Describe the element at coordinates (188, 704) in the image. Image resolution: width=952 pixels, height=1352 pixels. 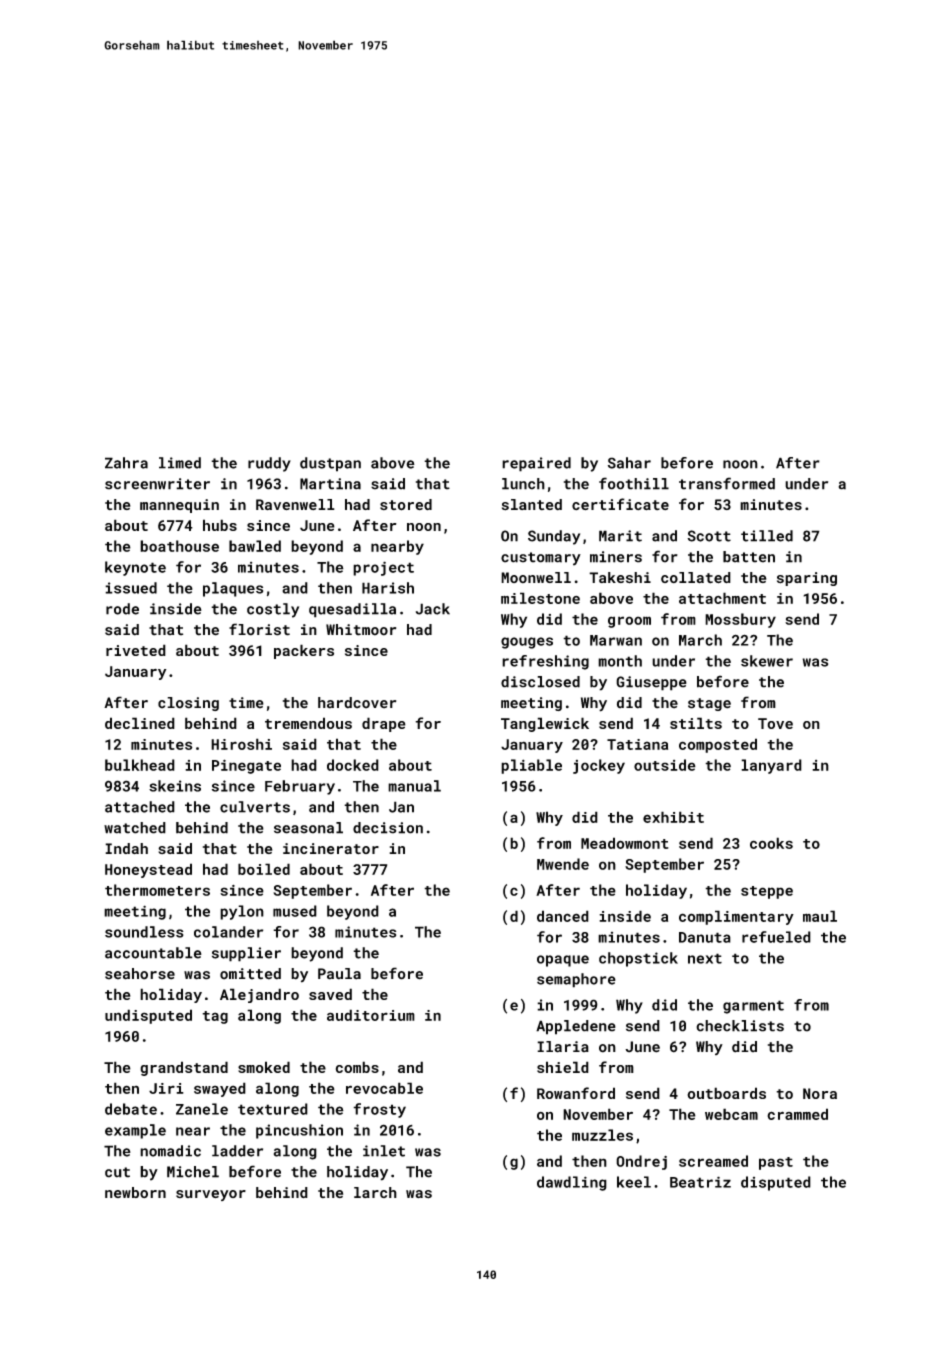
I see `closing` at that location.
